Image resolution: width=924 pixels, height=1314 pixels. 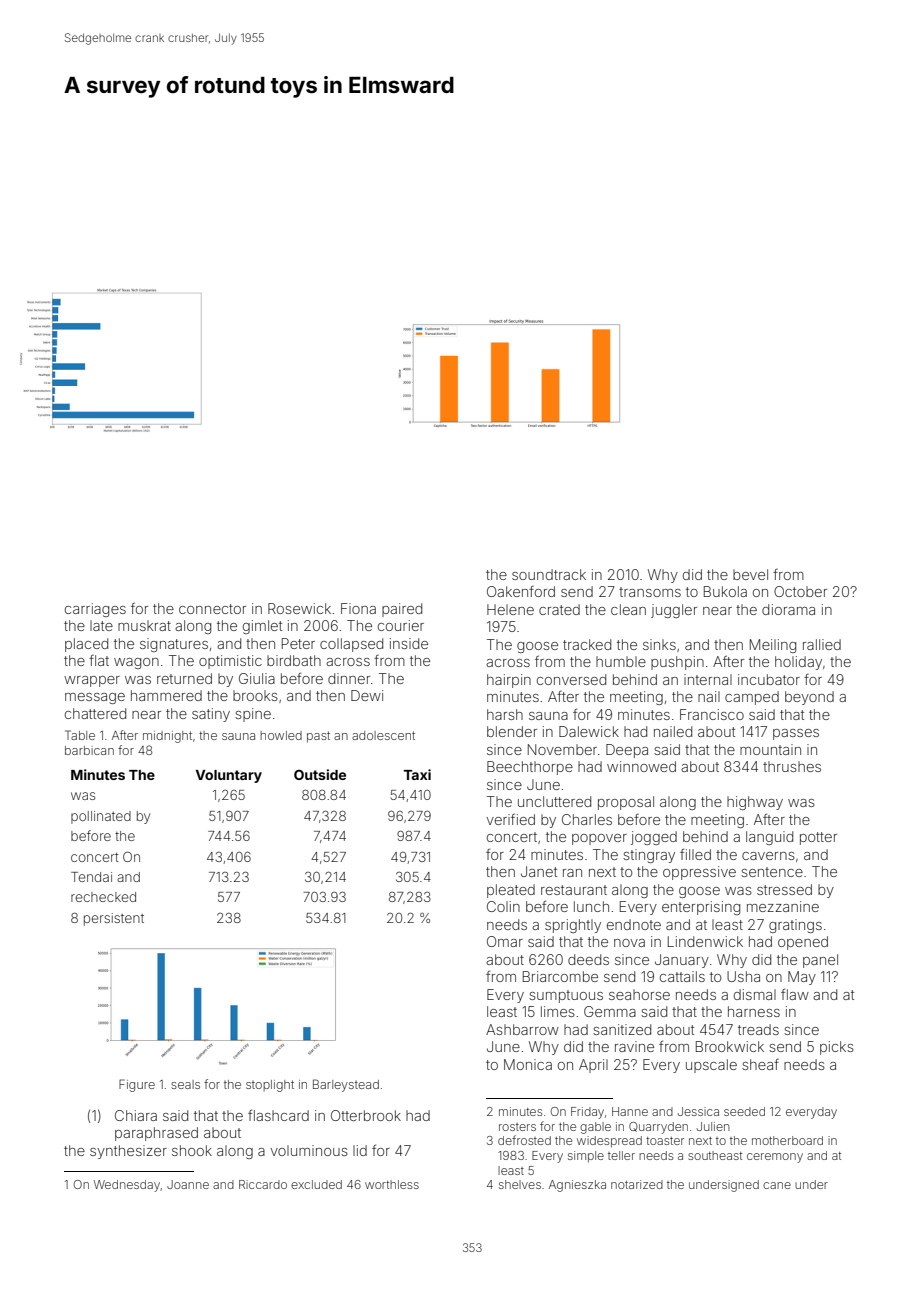 I want to click on stoplight, so click(x=270, y=1086).
